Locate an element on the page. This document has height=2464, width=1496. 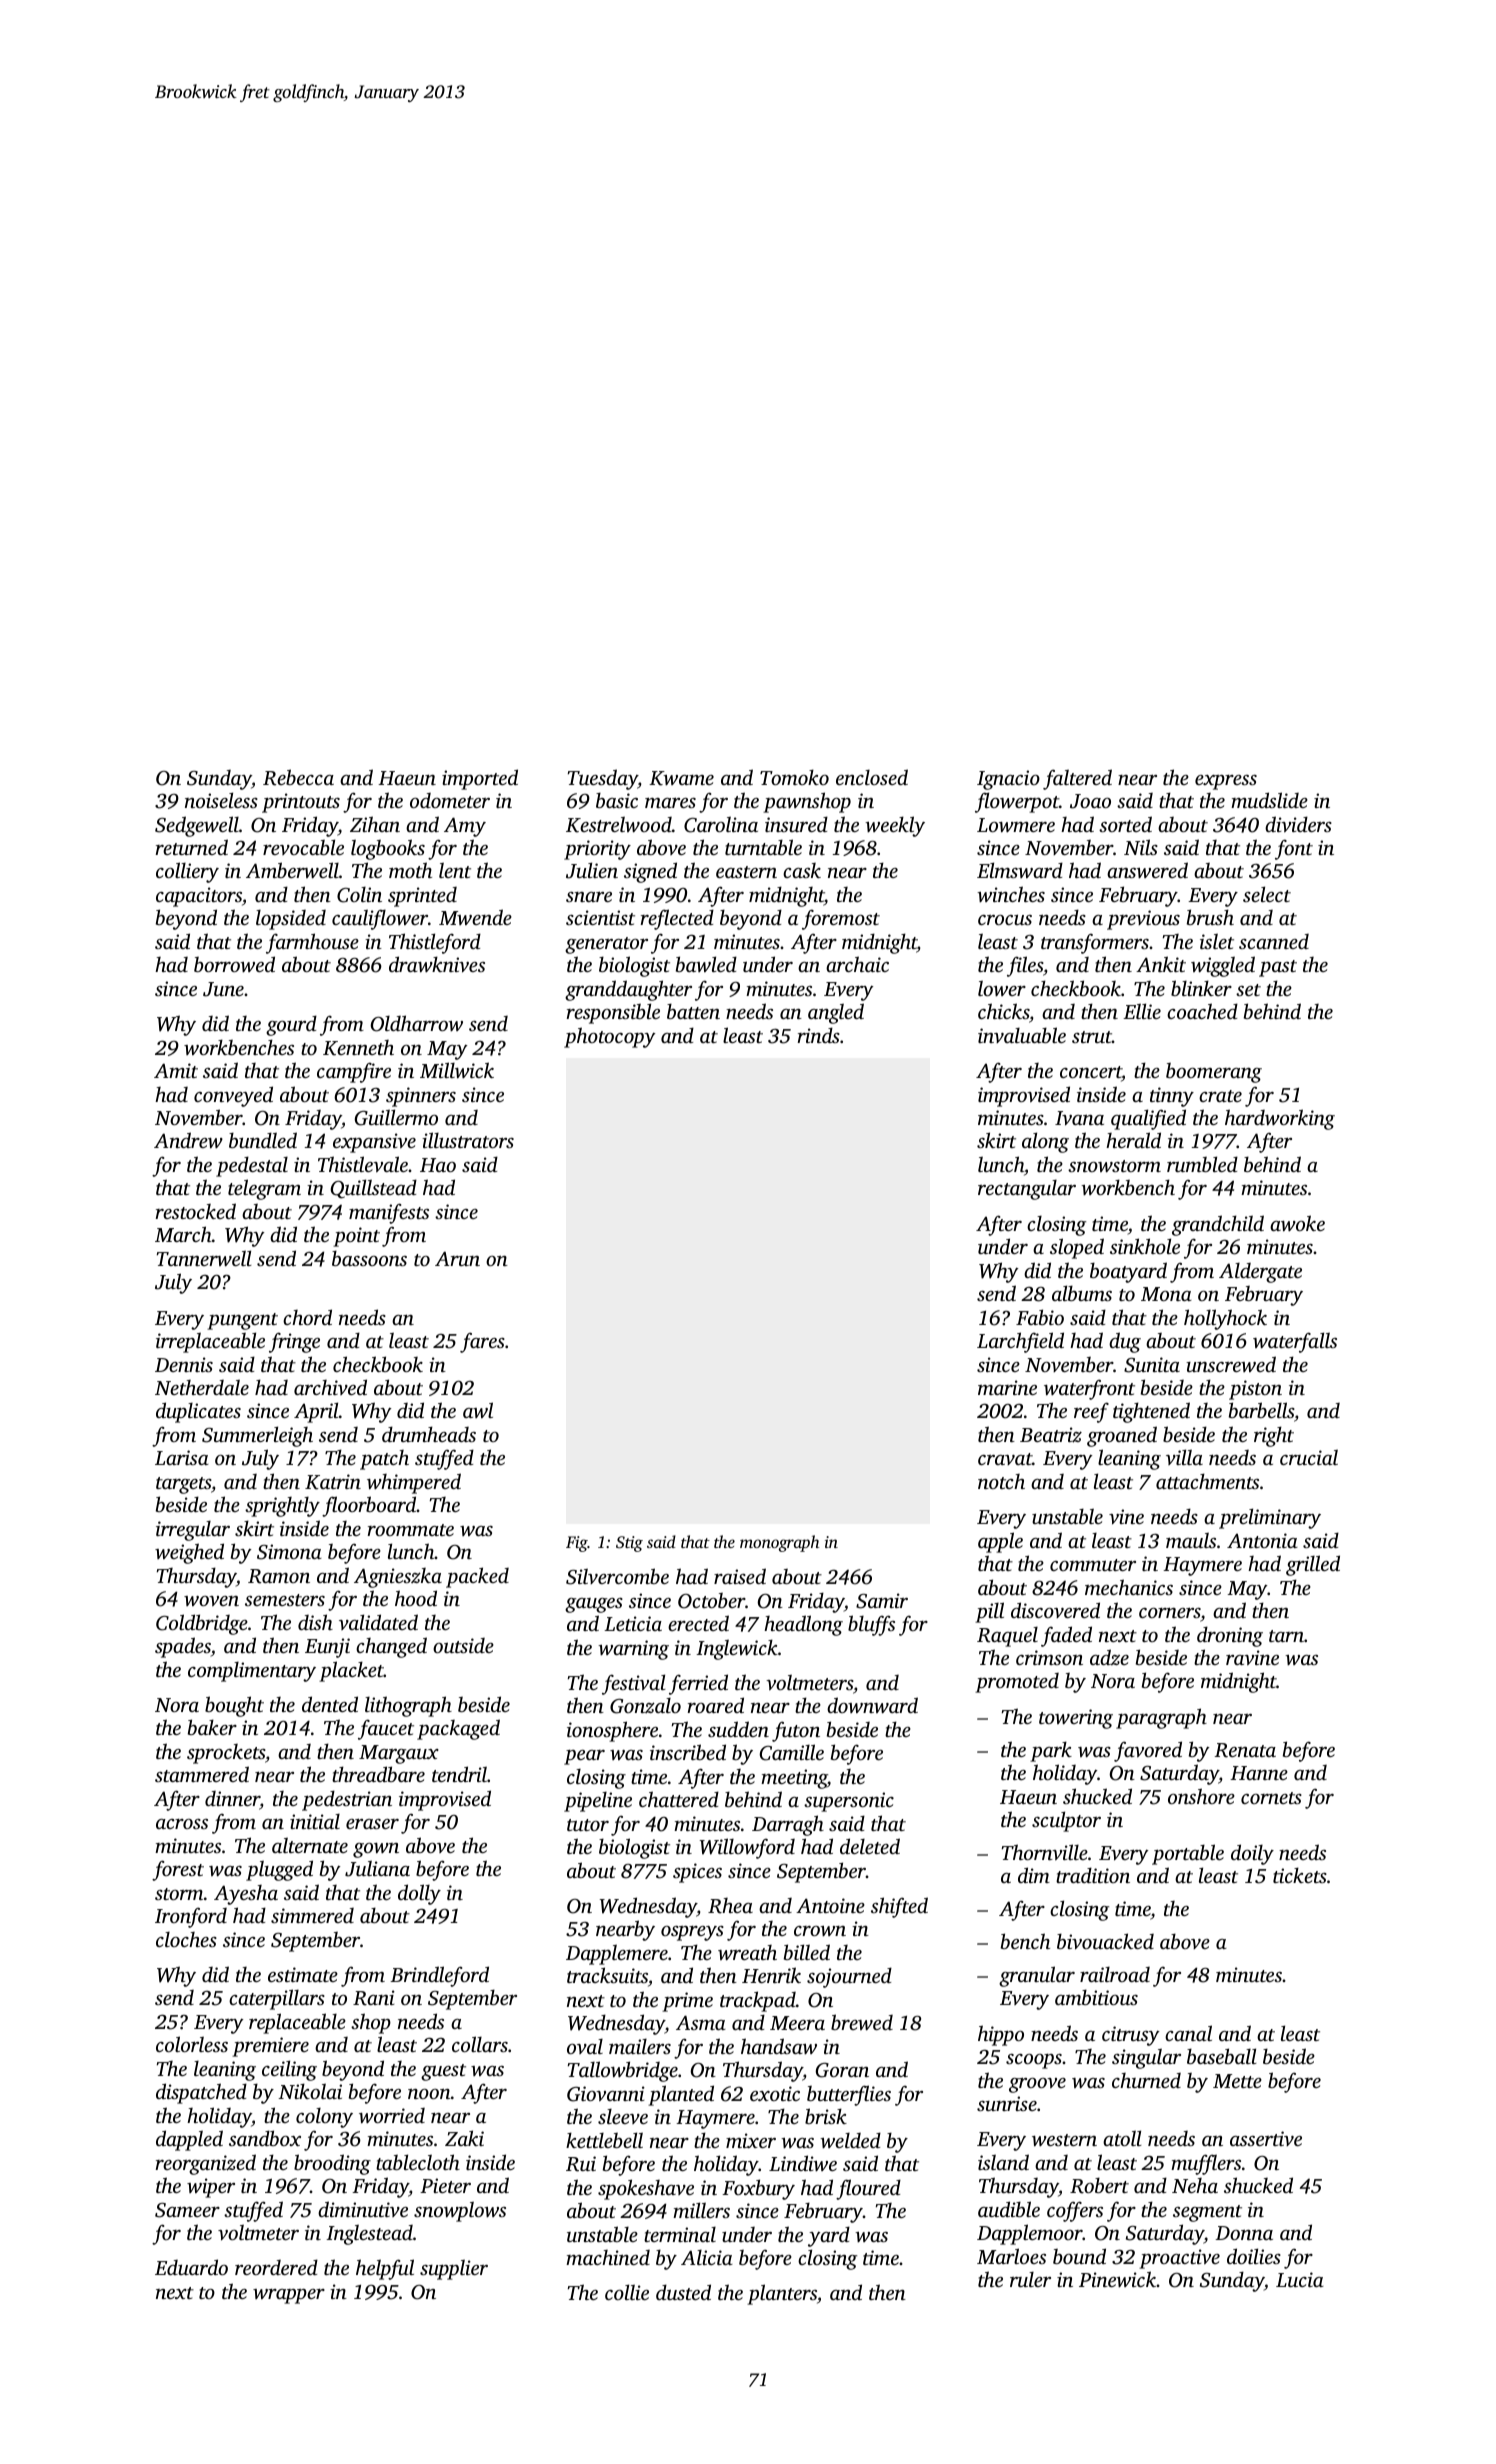
premiere is located at coordinates (270, 2047).
